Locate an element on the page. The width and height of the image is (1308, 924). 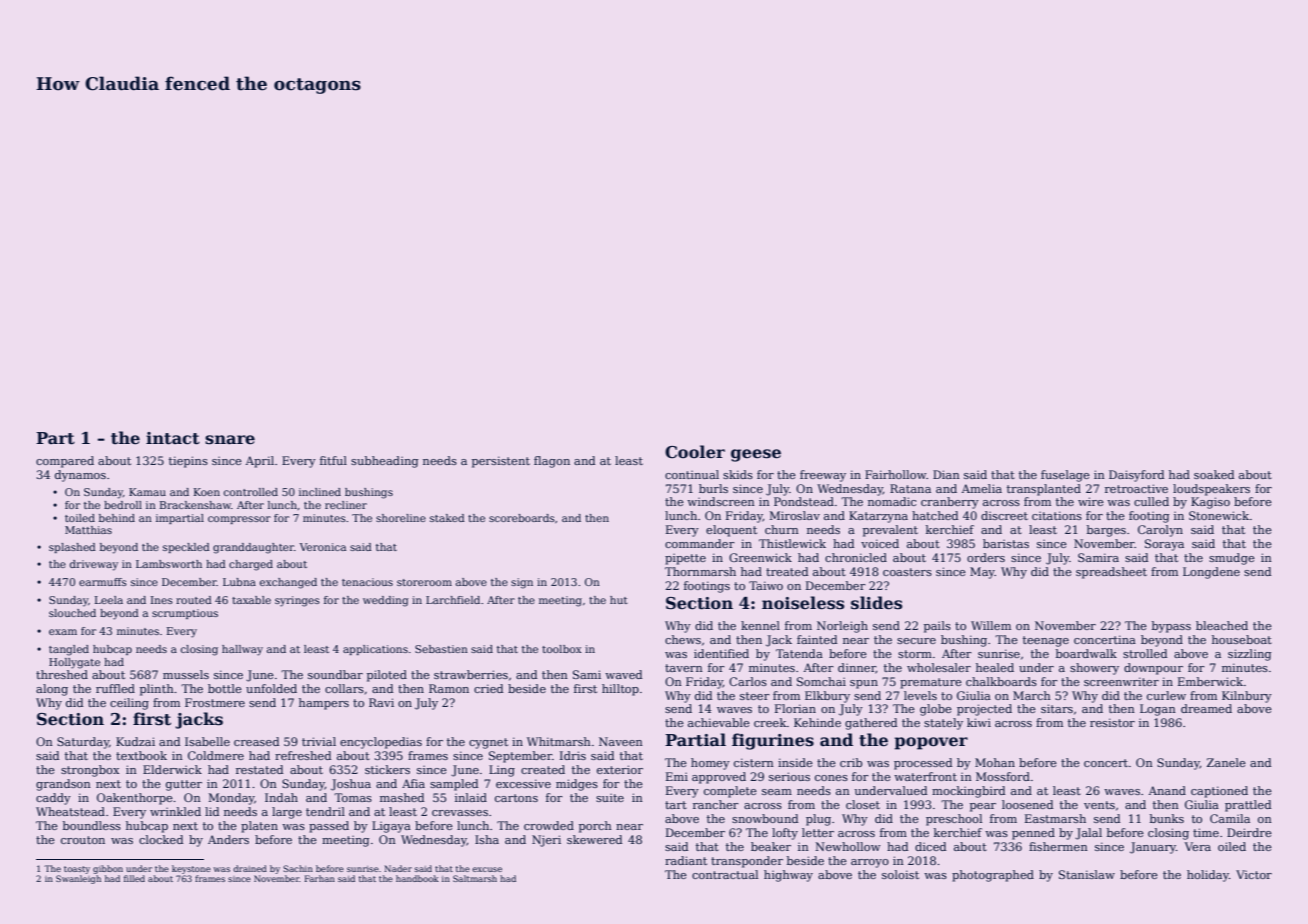
intact is located at coordinates (173, 438).
